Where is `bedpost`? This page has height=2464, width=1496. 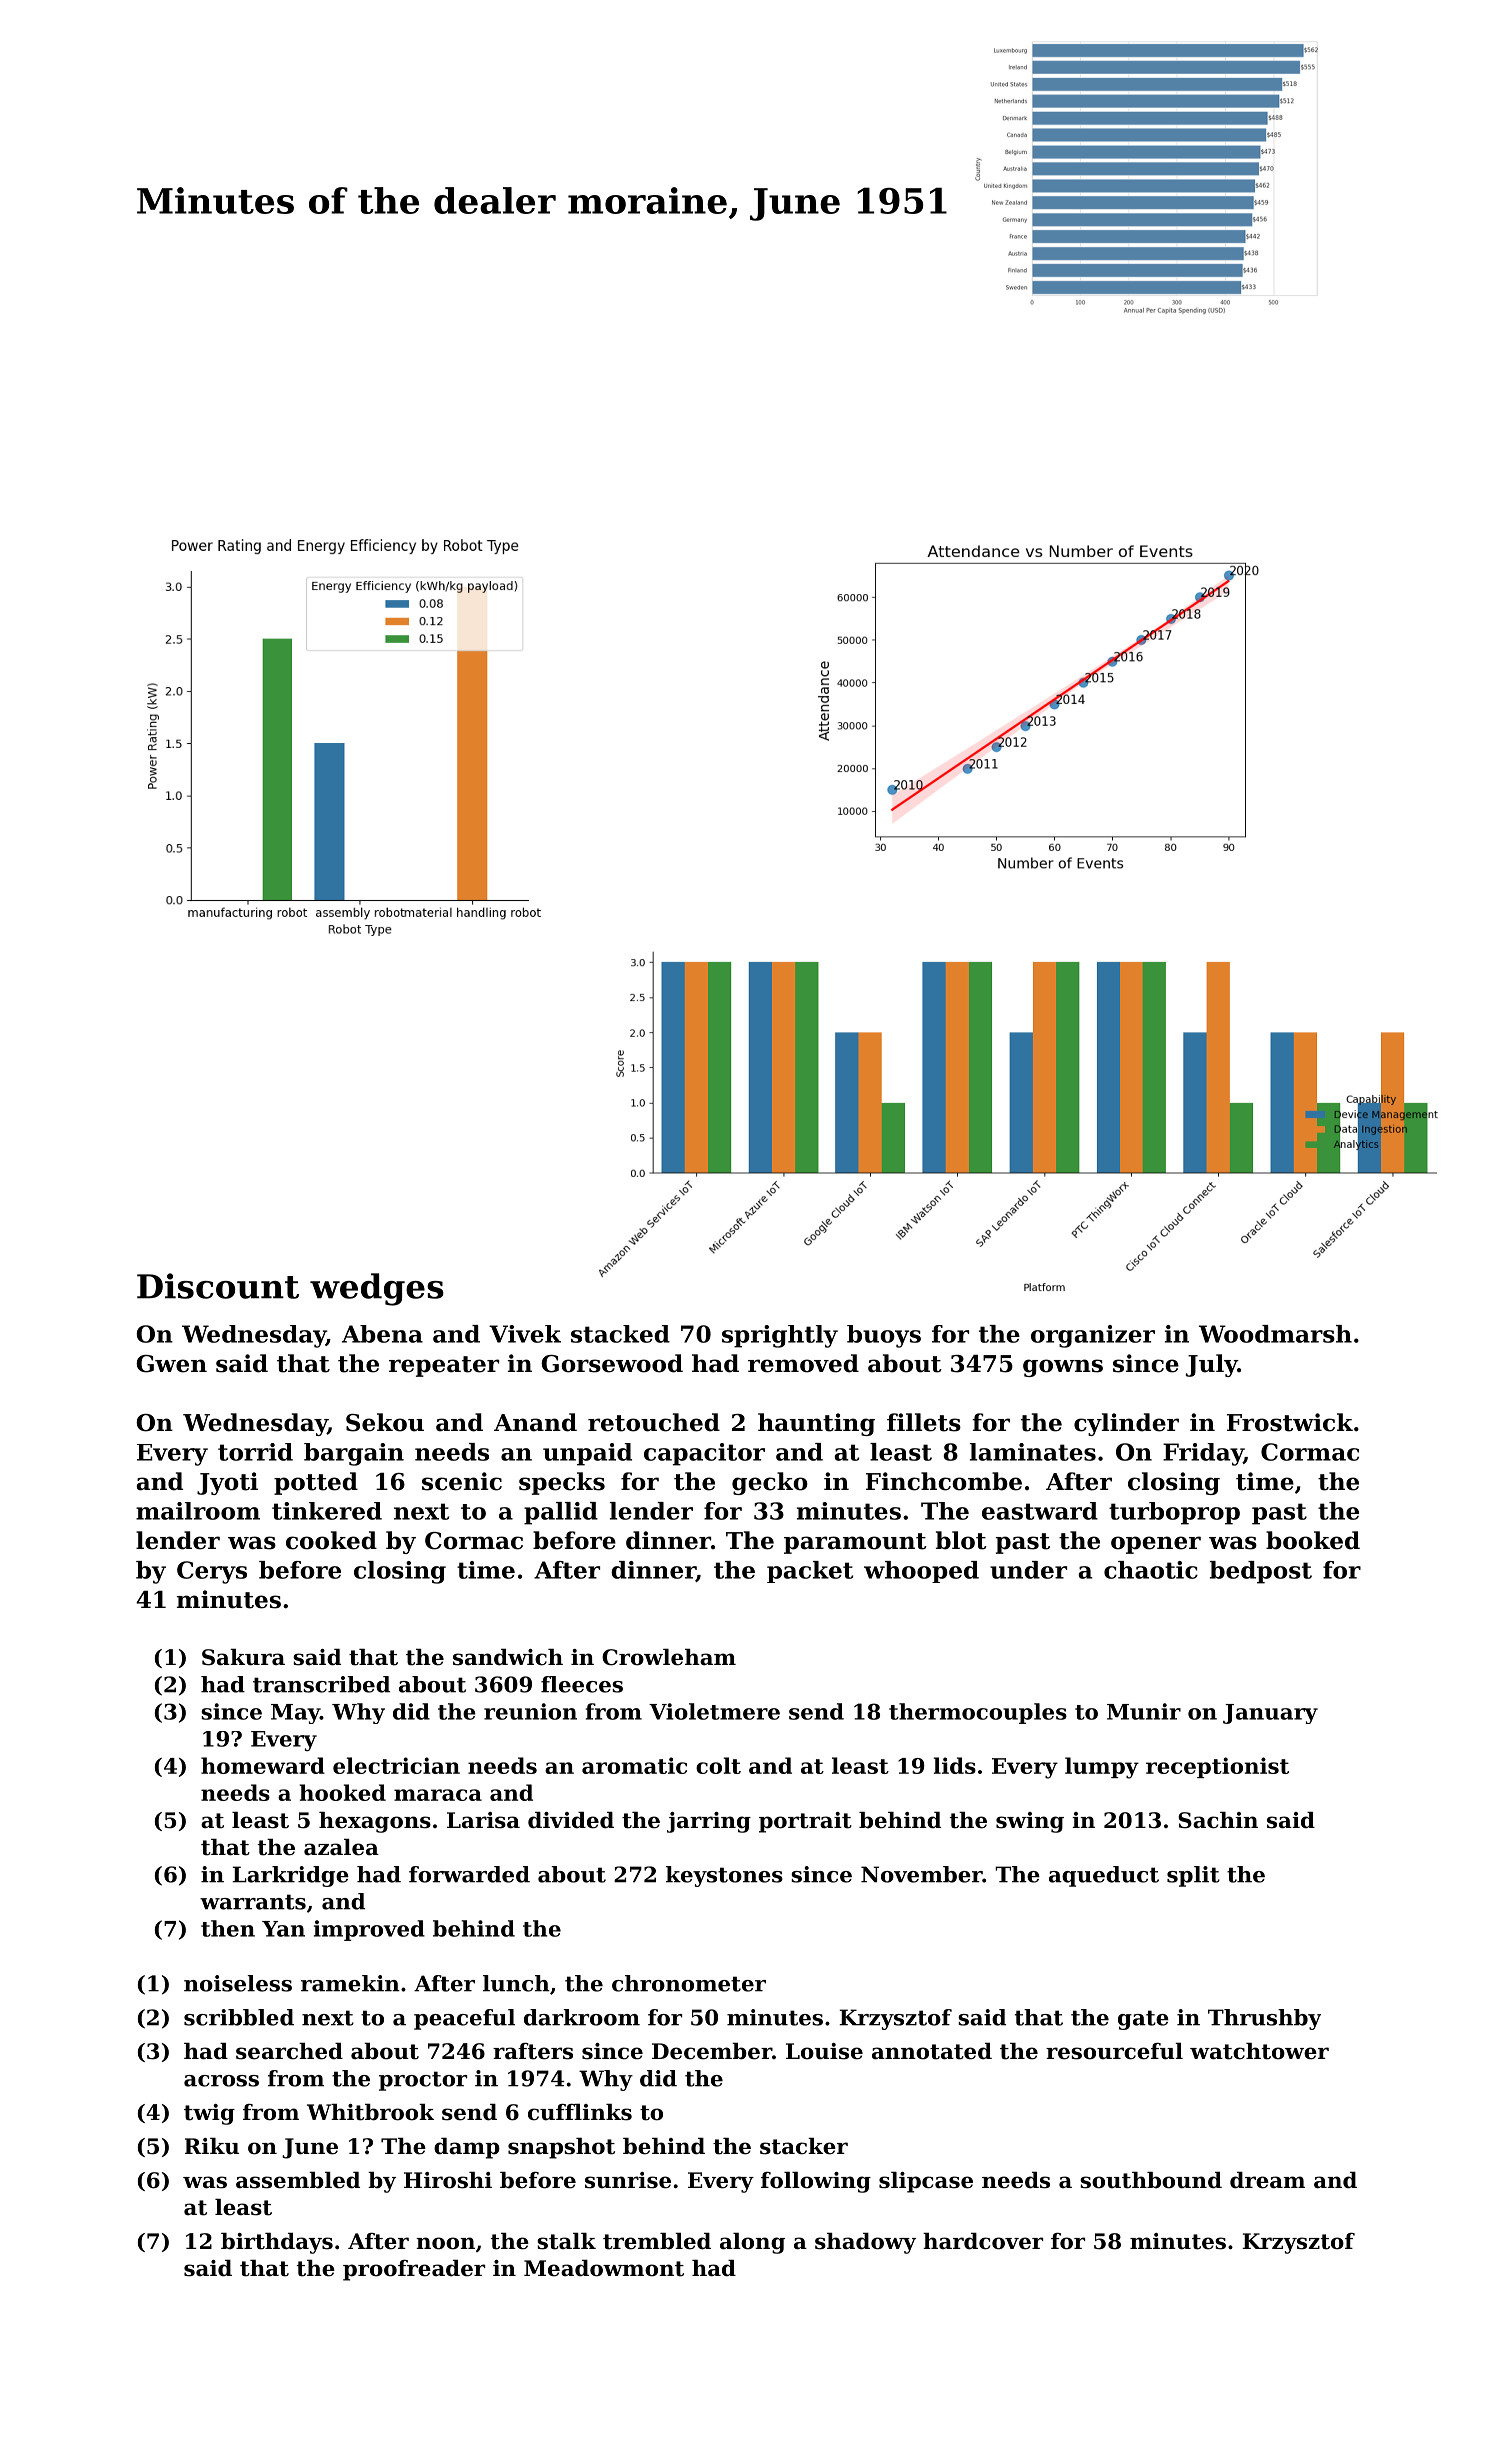 bedpost is located at coordinates (1261, 1572).
